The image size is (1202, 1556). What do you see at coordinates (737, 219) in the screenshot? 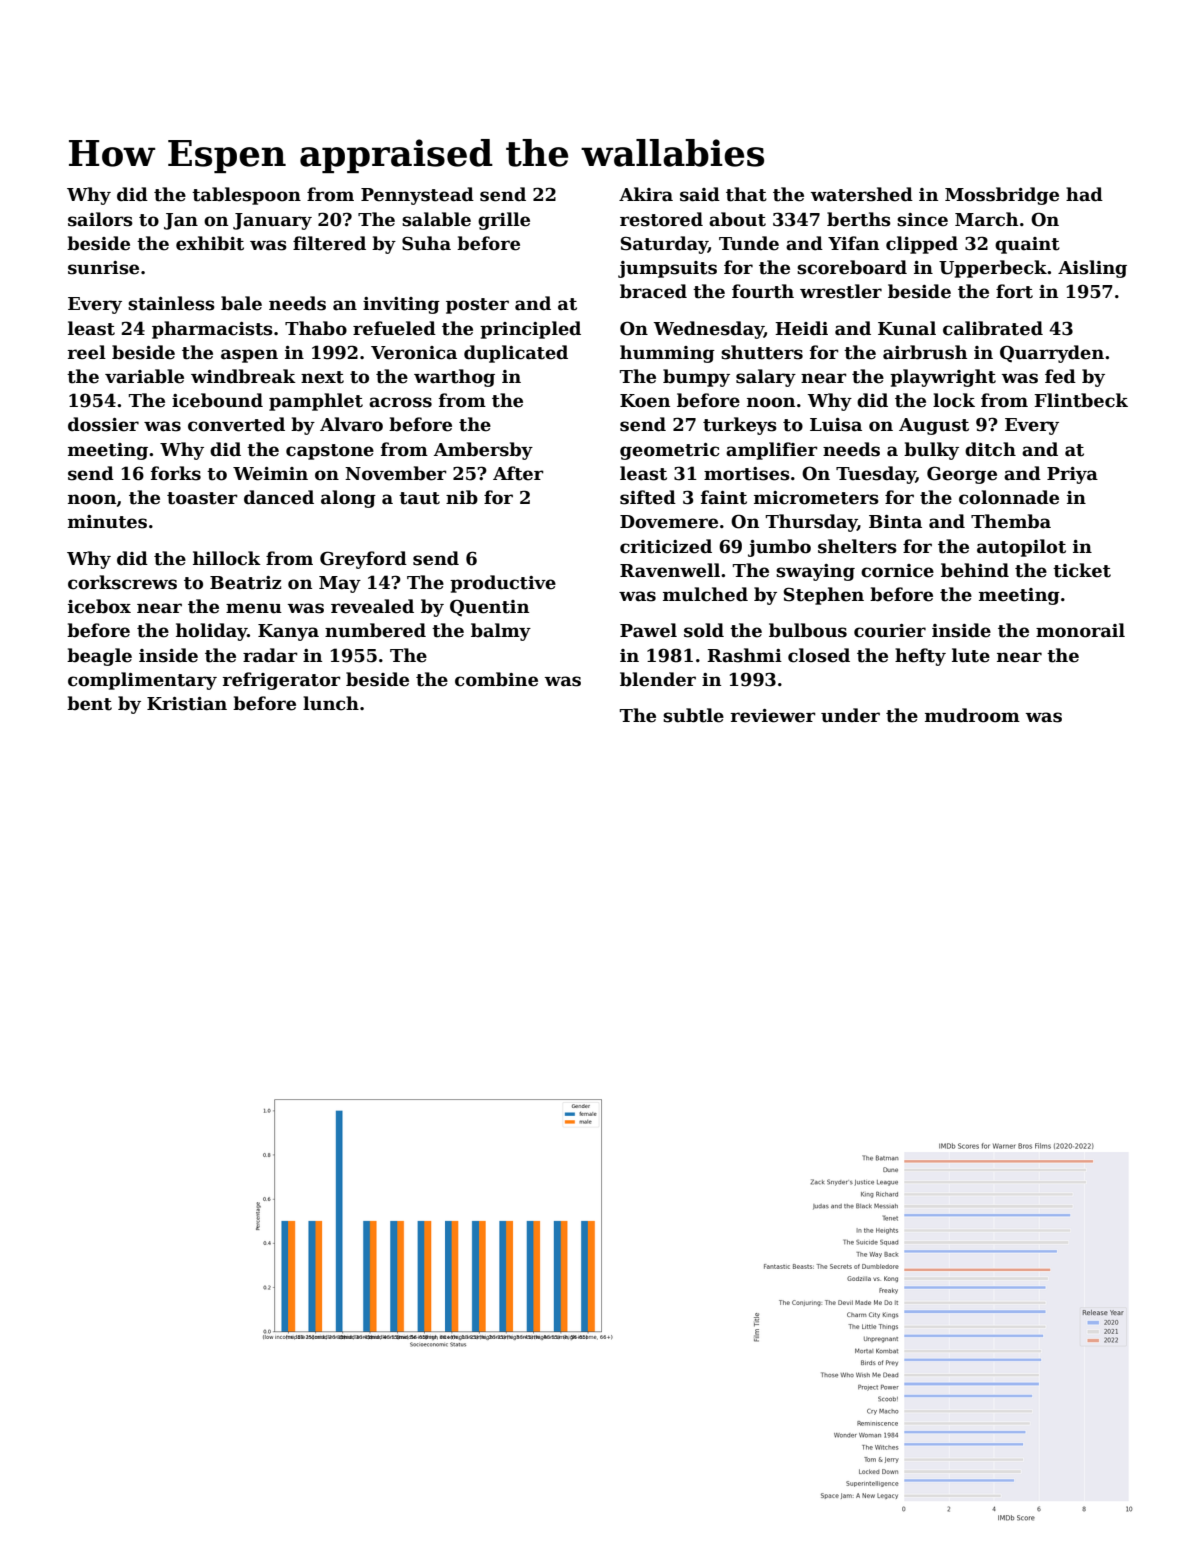
I see `about` at bounding box center [737, 219].
